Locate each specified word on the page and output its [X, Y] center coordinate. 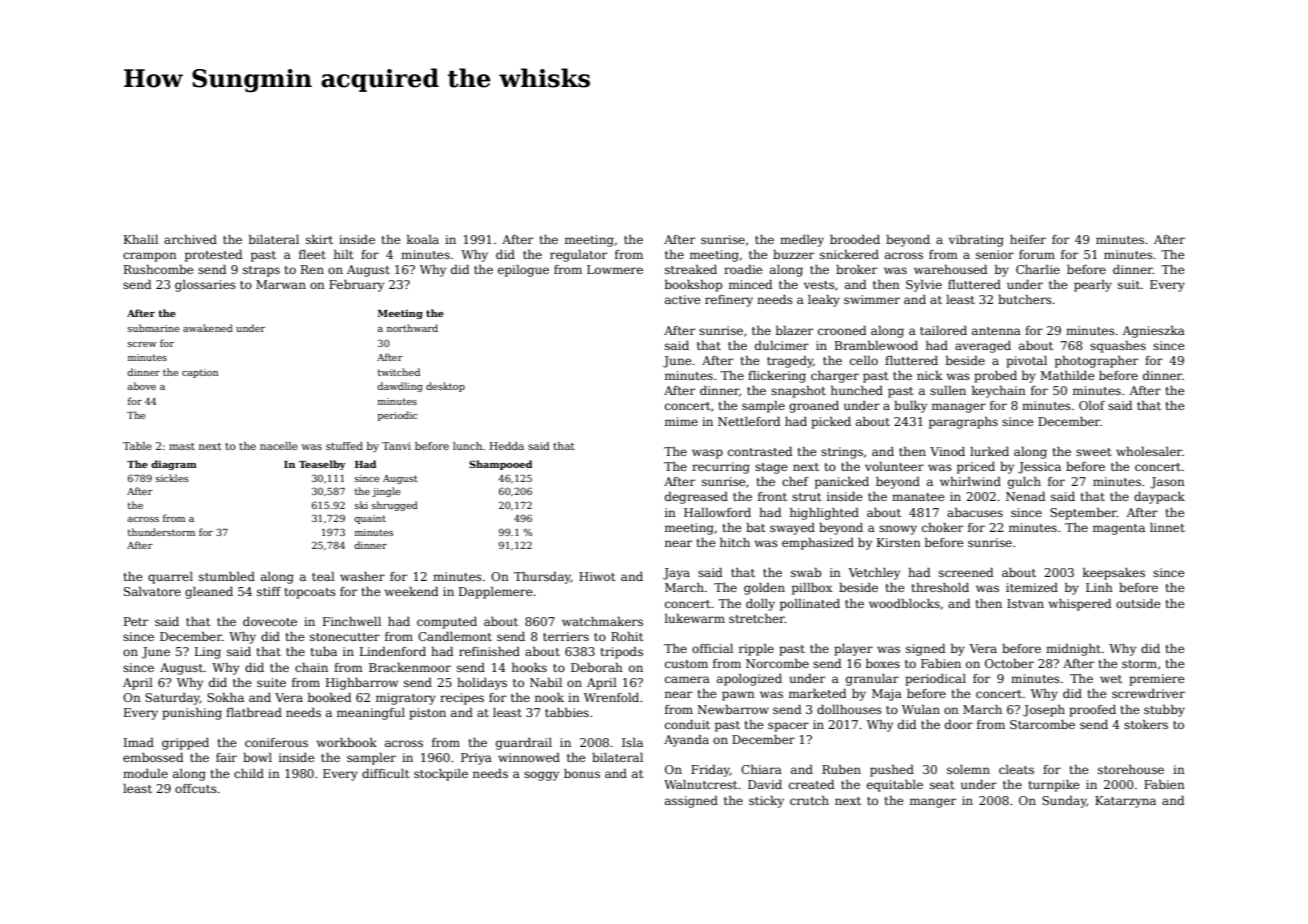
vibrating [976, 241]
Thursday [542, 578]
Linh [1099, 587]
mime [681, 421]
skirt [319, 239]
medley [802, 241]
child [249, 773]
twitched [399, 372]
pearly [1093, 286]
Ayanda [686, 741]
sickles [172, 478]
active [683, 299]
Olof [1092, 405]
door [959, 724]
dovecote [270, 621]
